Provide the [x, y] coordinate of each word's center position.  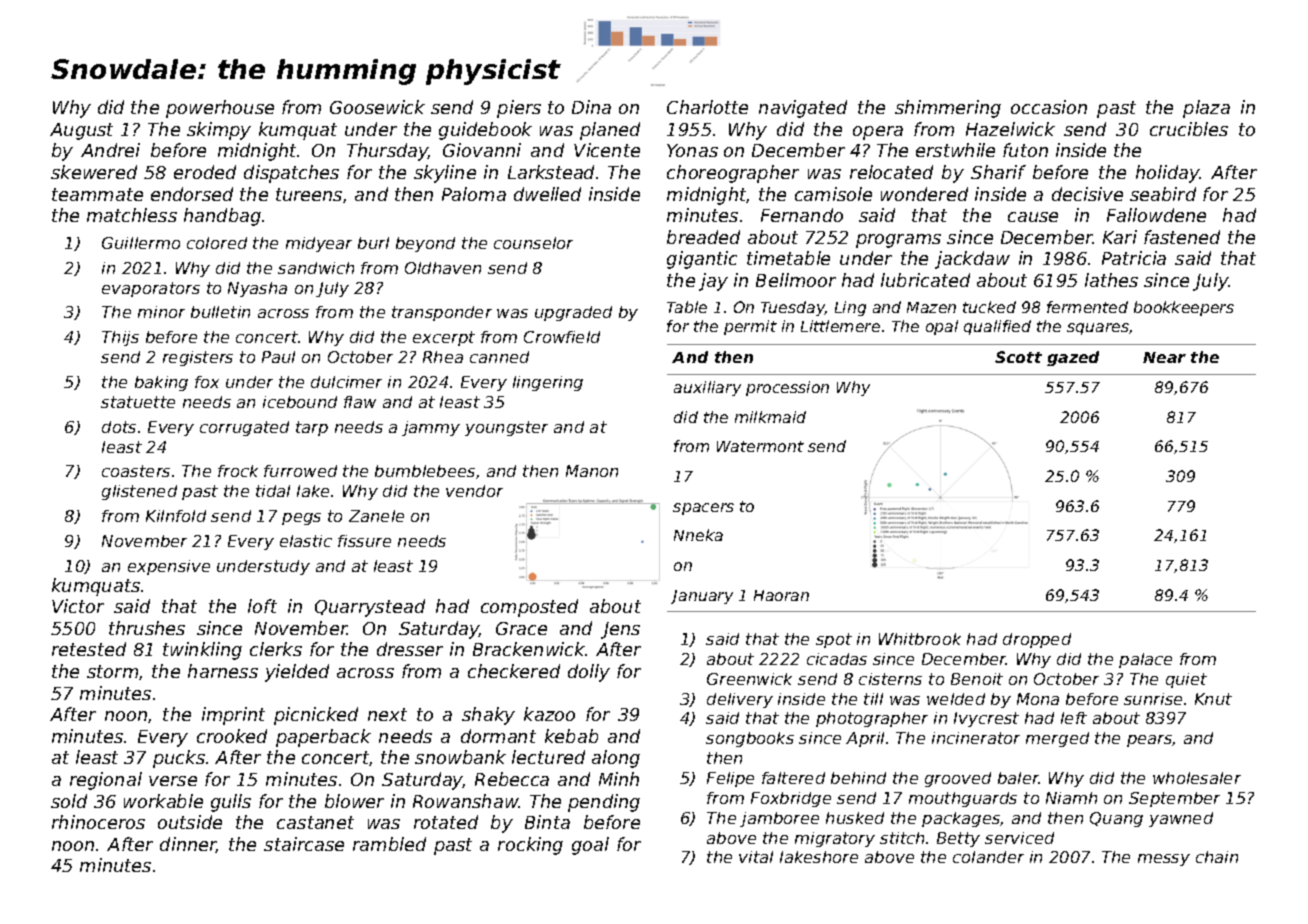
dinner [188, 845]
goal [590, 846]
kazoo [549, 714]
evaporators [151, 289]
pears [1150, 741]
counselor [533, 243]
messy [1164, 860]
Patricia [1134, 258]
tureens [309, 194]
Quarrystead [370, 608]
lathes [1111, 280]
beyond [425, 244]
